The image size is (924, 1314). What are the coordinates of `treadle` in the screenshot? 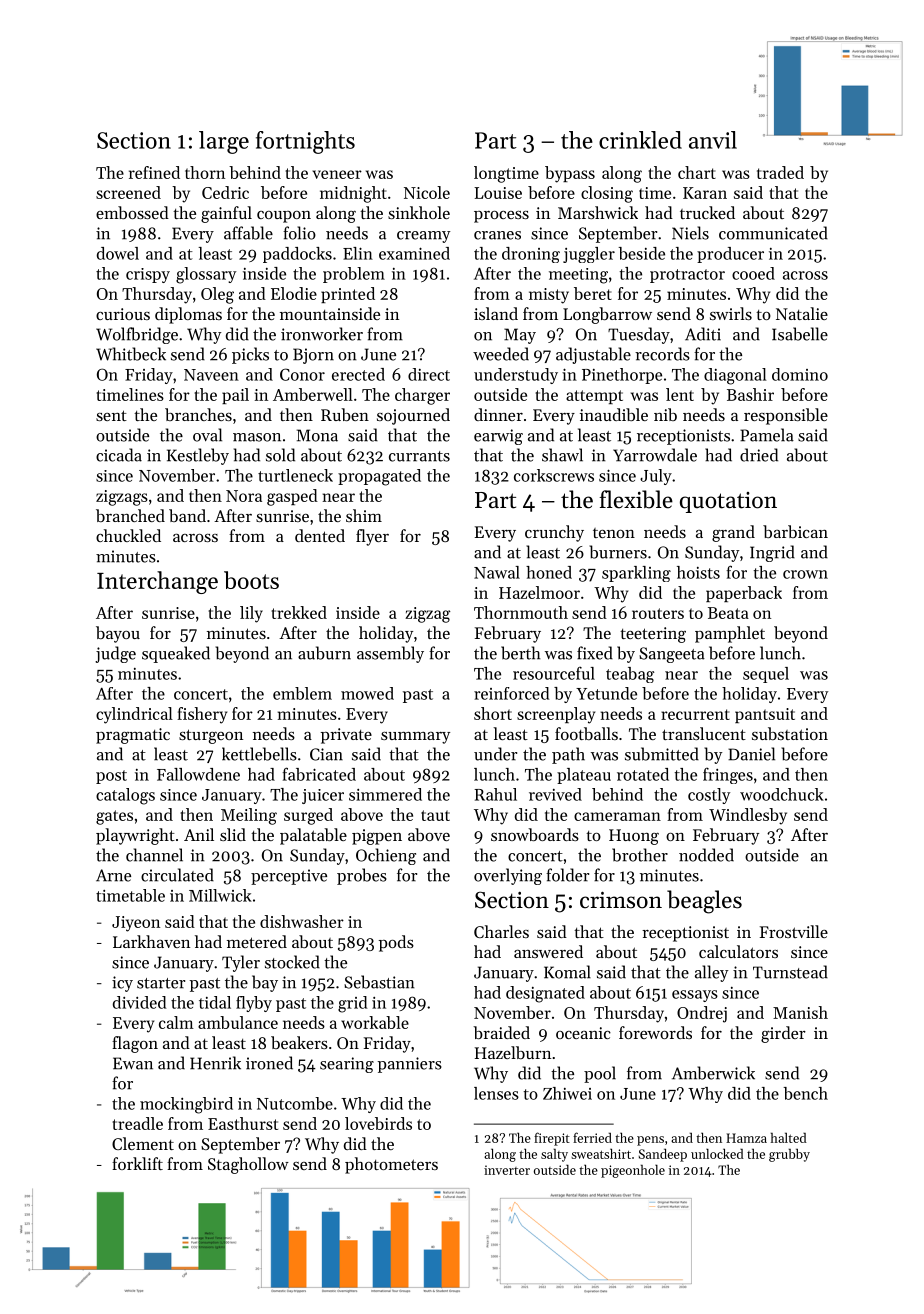 It's located at (137, 1123).
